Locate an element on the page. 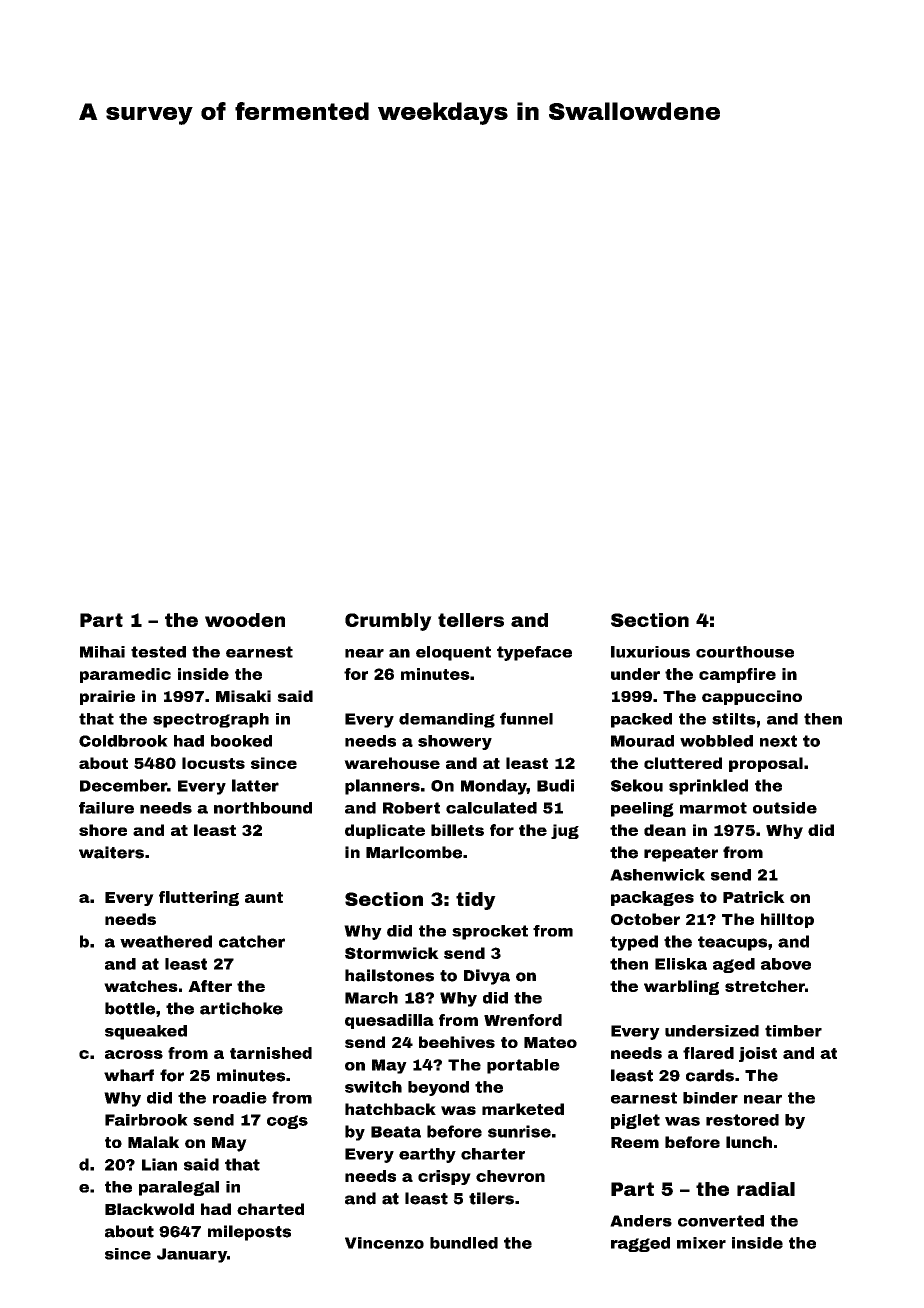  wooden is located at coordinates (245, 620).
